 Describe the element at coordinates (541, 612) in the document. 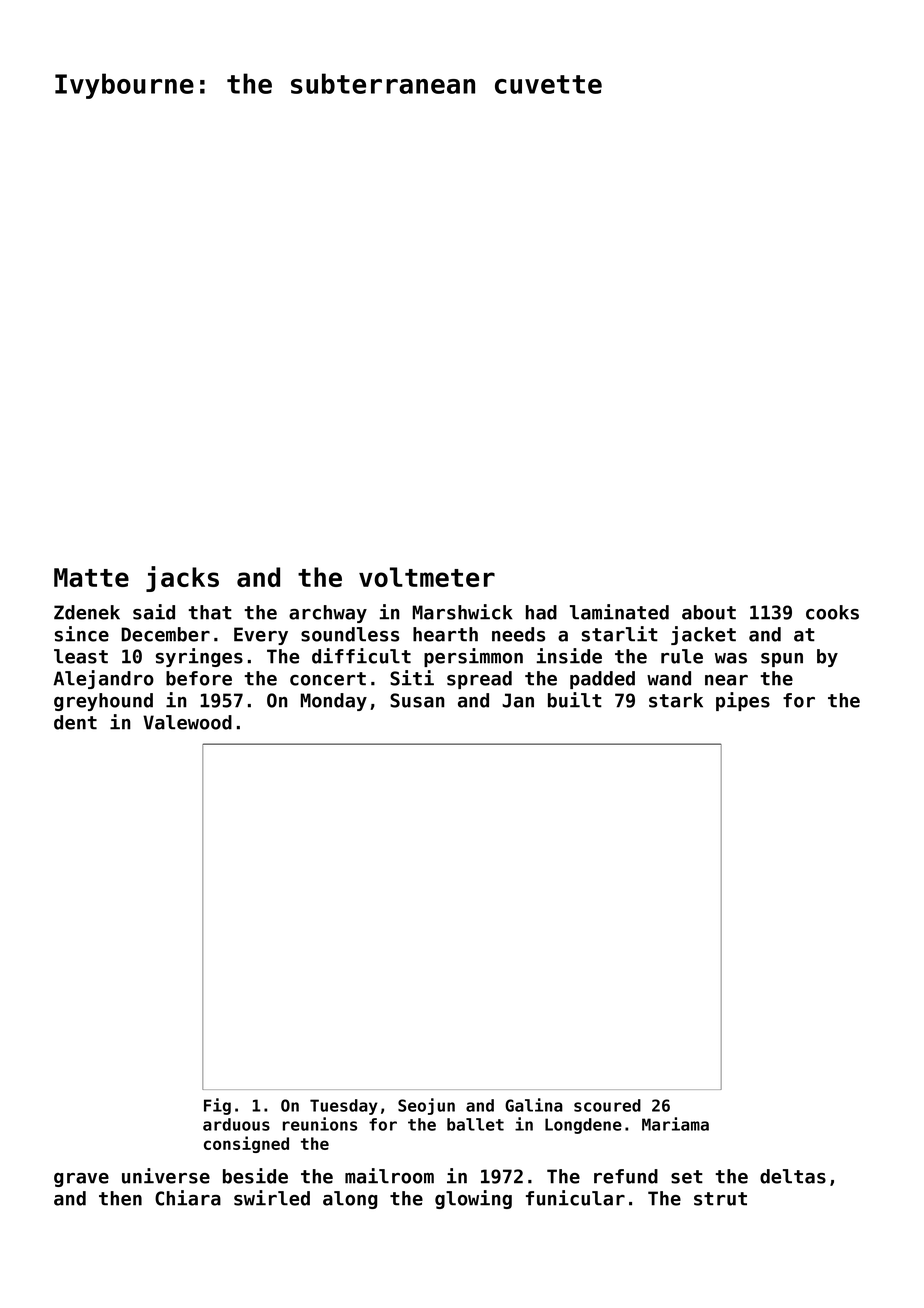

I see `had` at that location.
